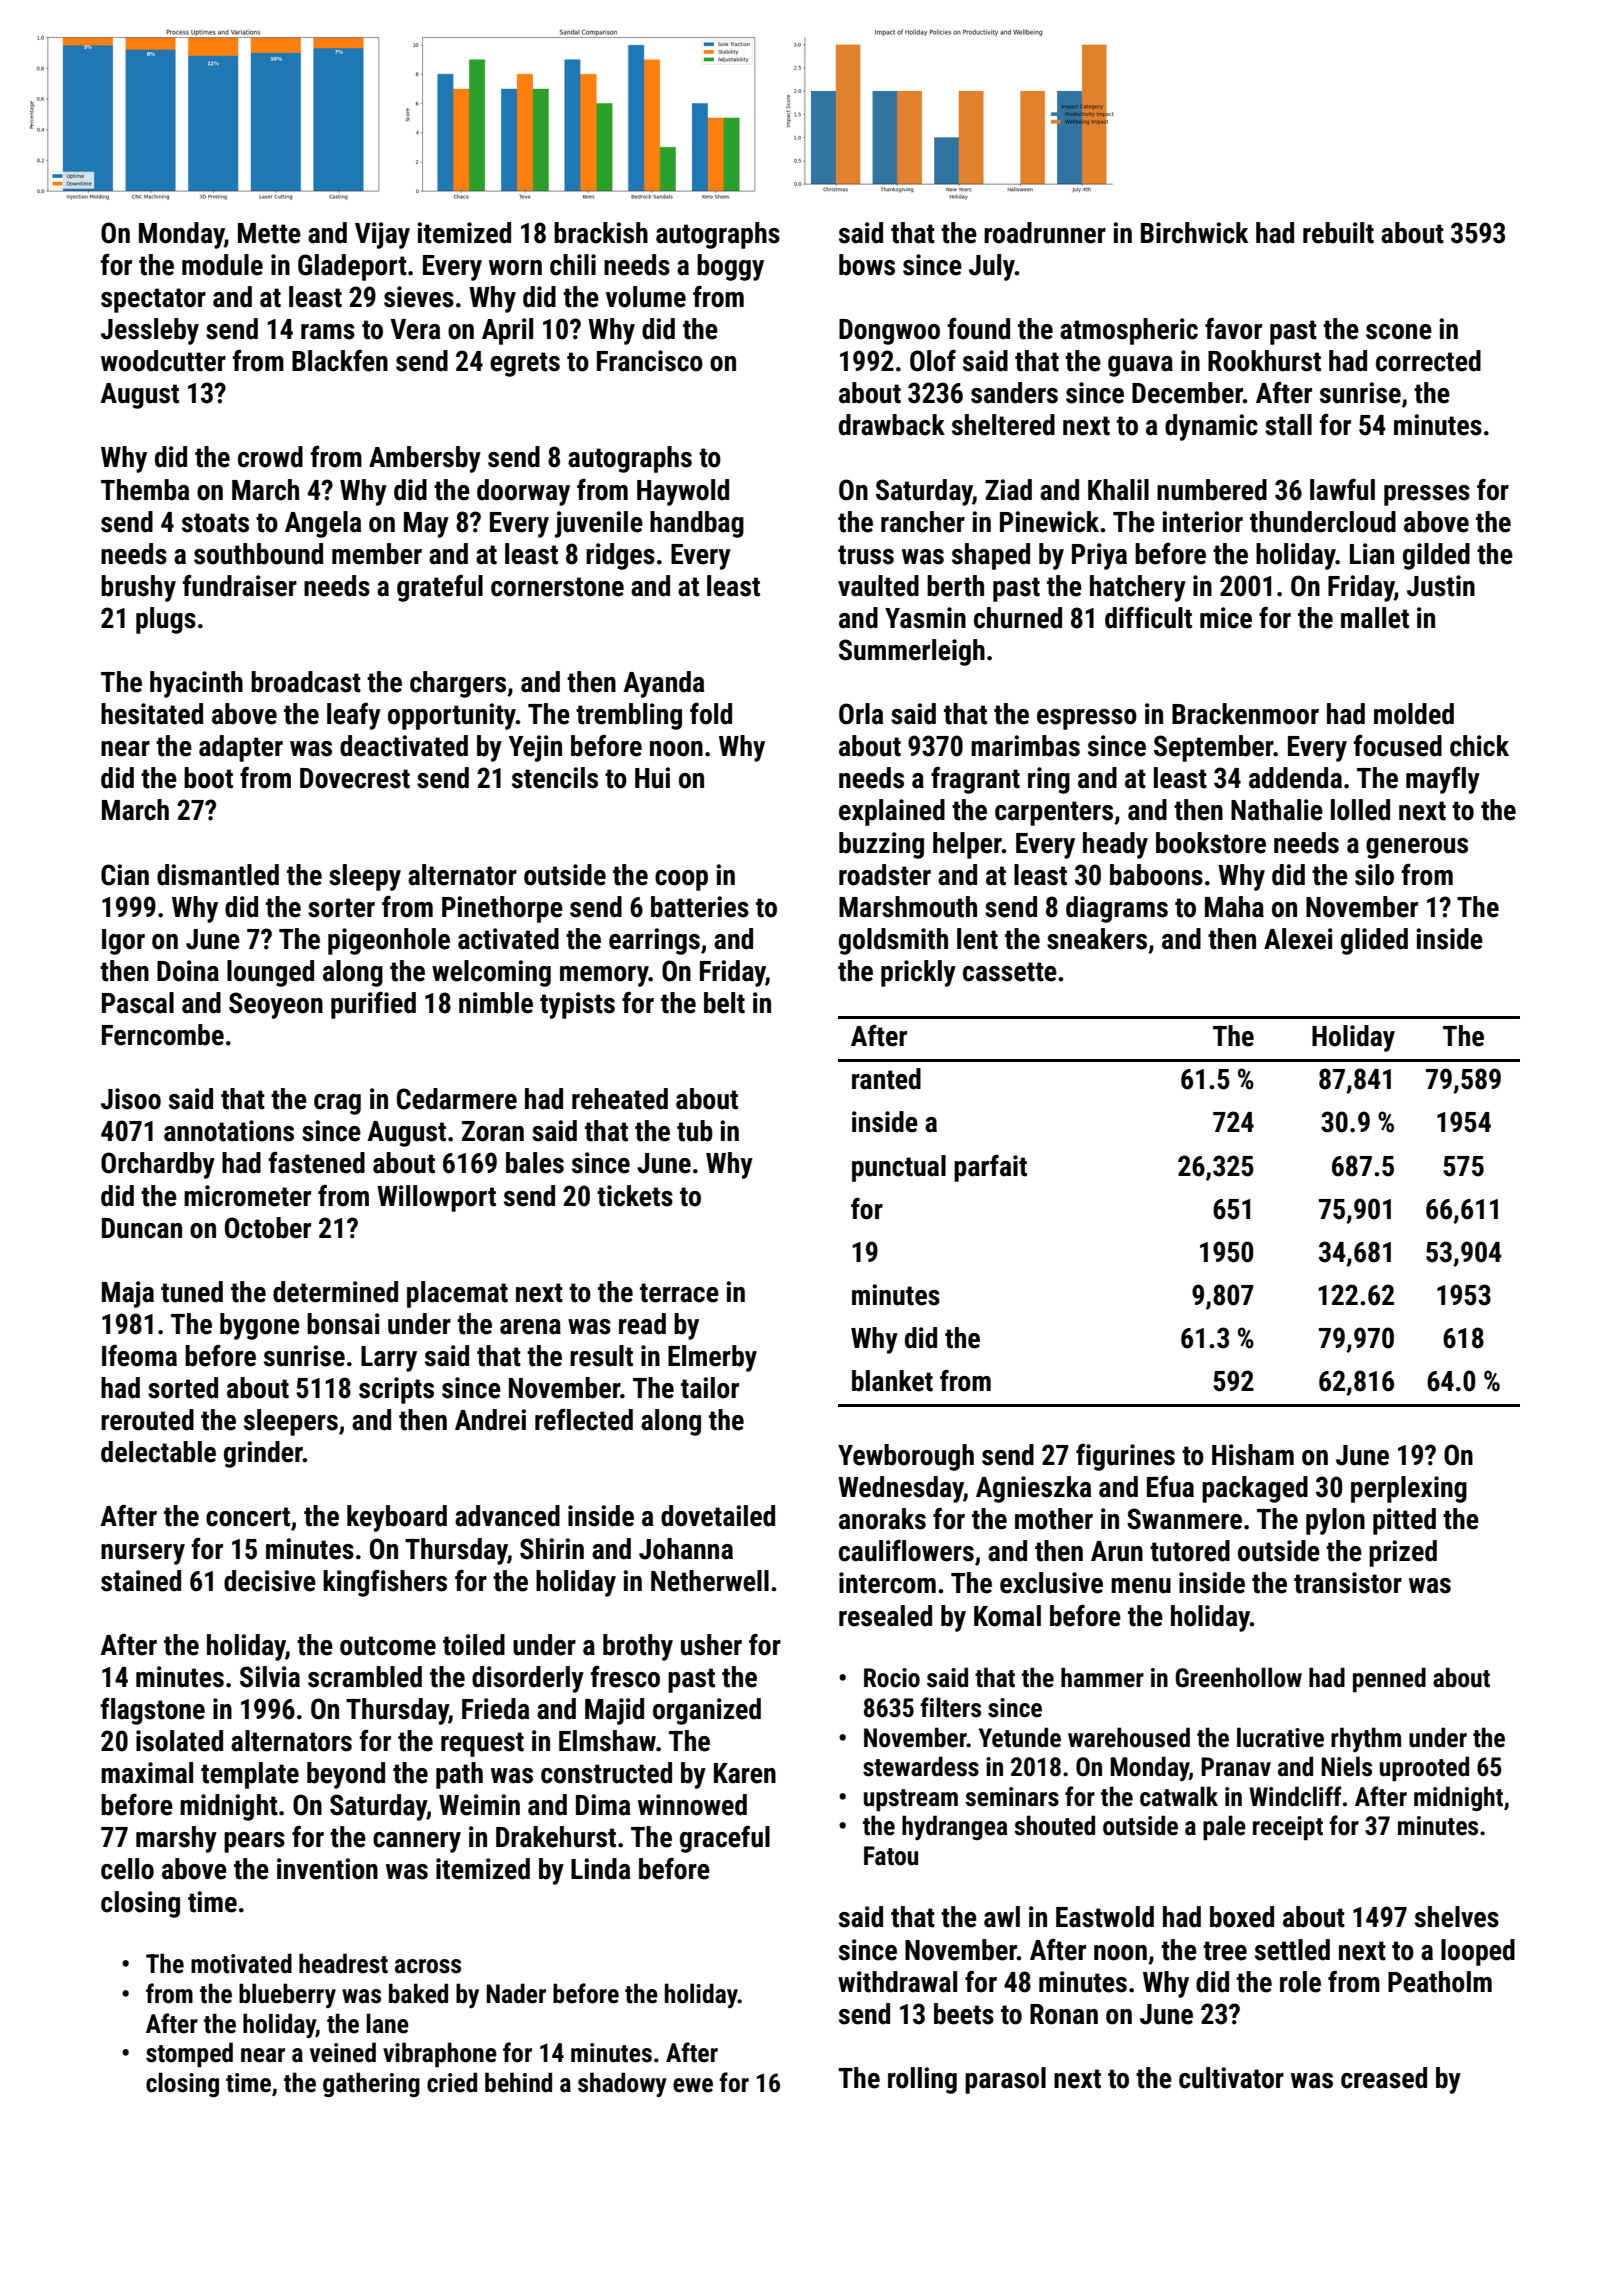  Describe the element at coordinates (1409, 1489) in the document. I see `perplexing` at that location.
